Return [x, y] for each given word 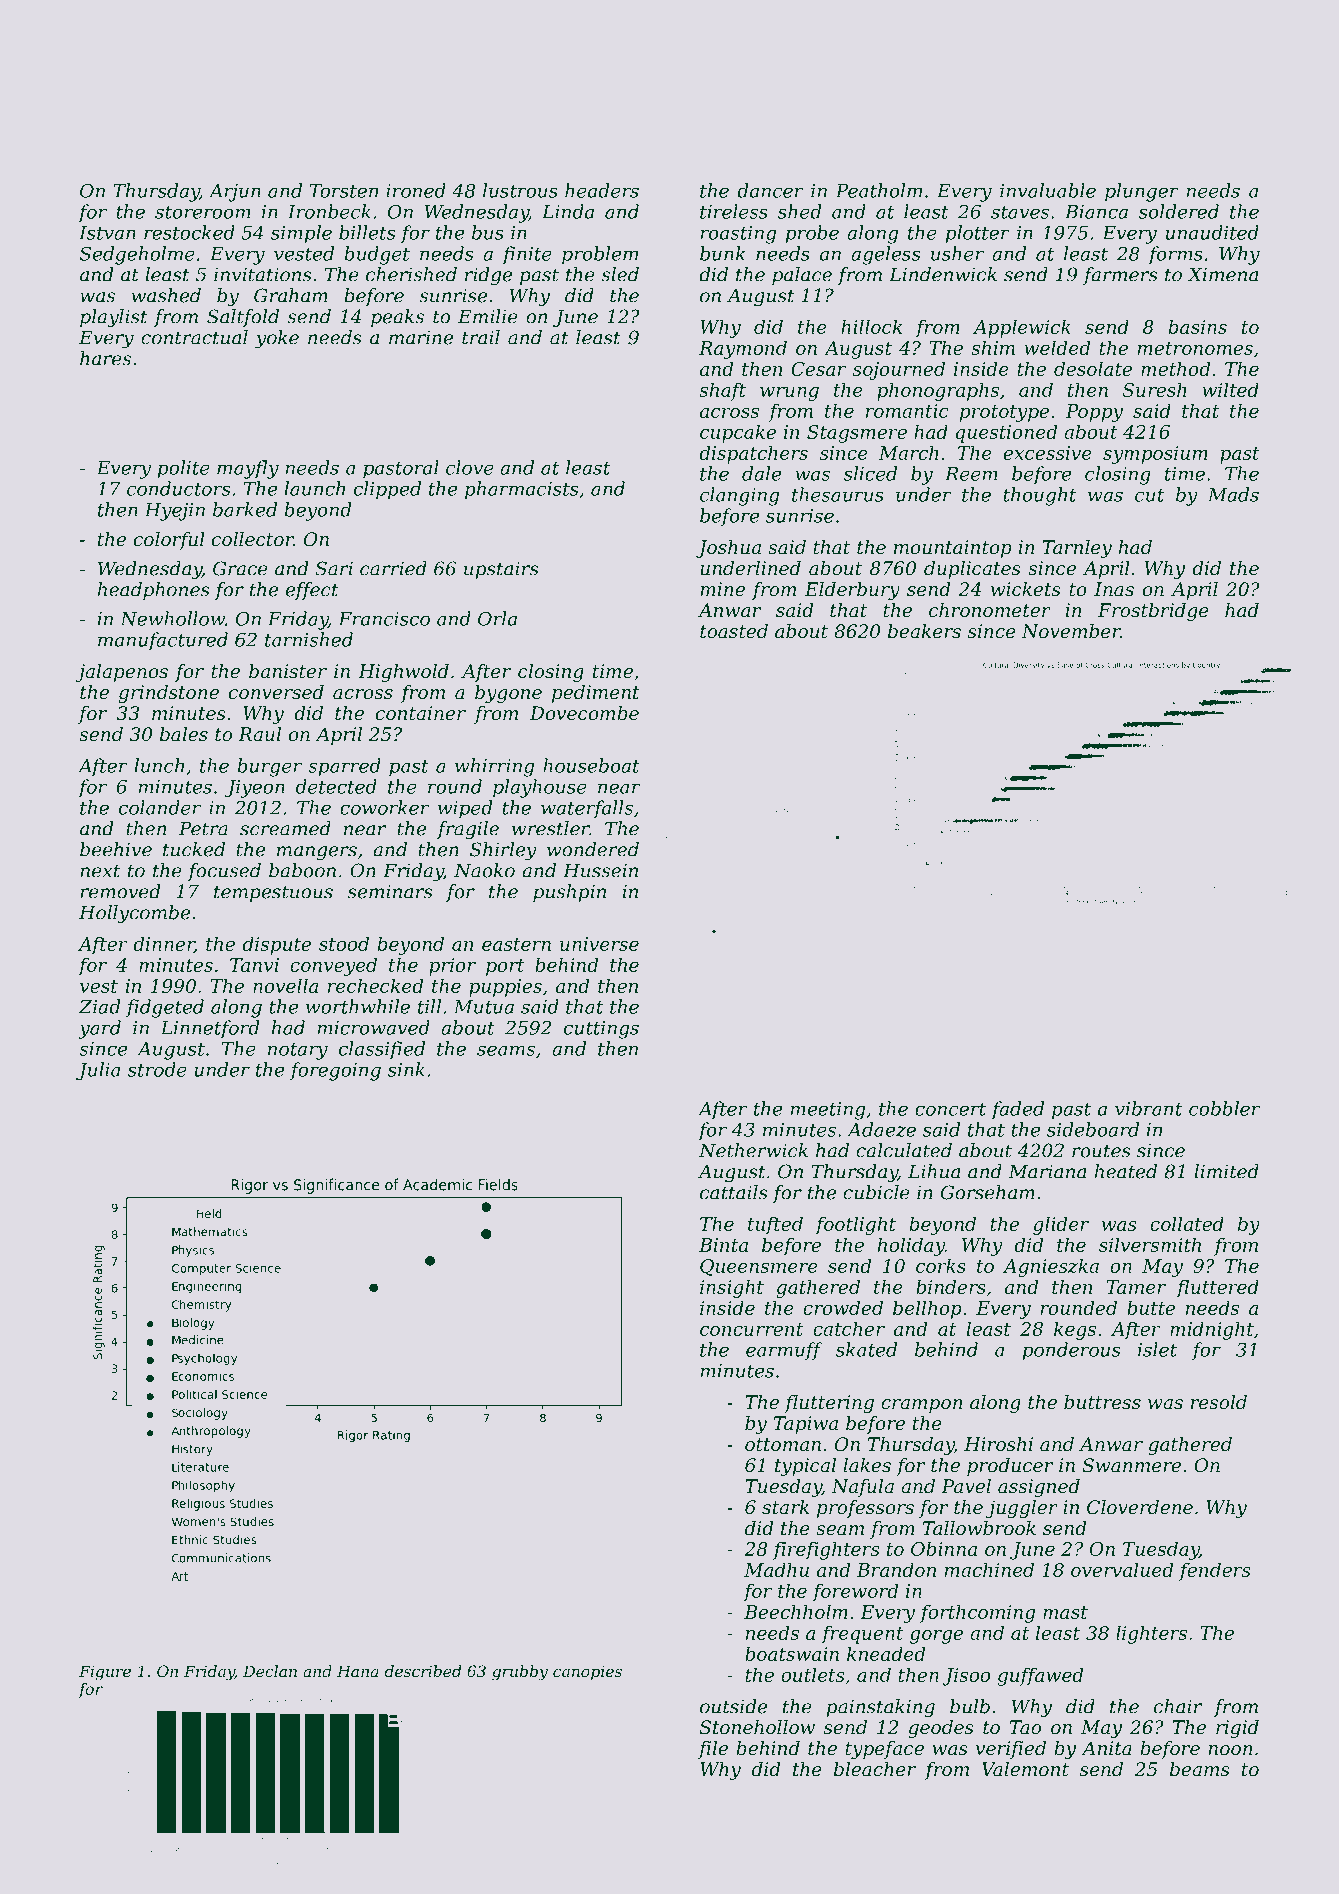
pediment [596, 694]
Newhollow [172, 618]
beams [1200, 1769]
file [713, 1750]
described [423, 1671]
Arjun [235, 193]
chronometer [990, 610]
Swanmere [1131, 1465]
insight [732, 1288]
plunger [1142, 192]
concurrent [751, 1329]
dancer [770, 190]
